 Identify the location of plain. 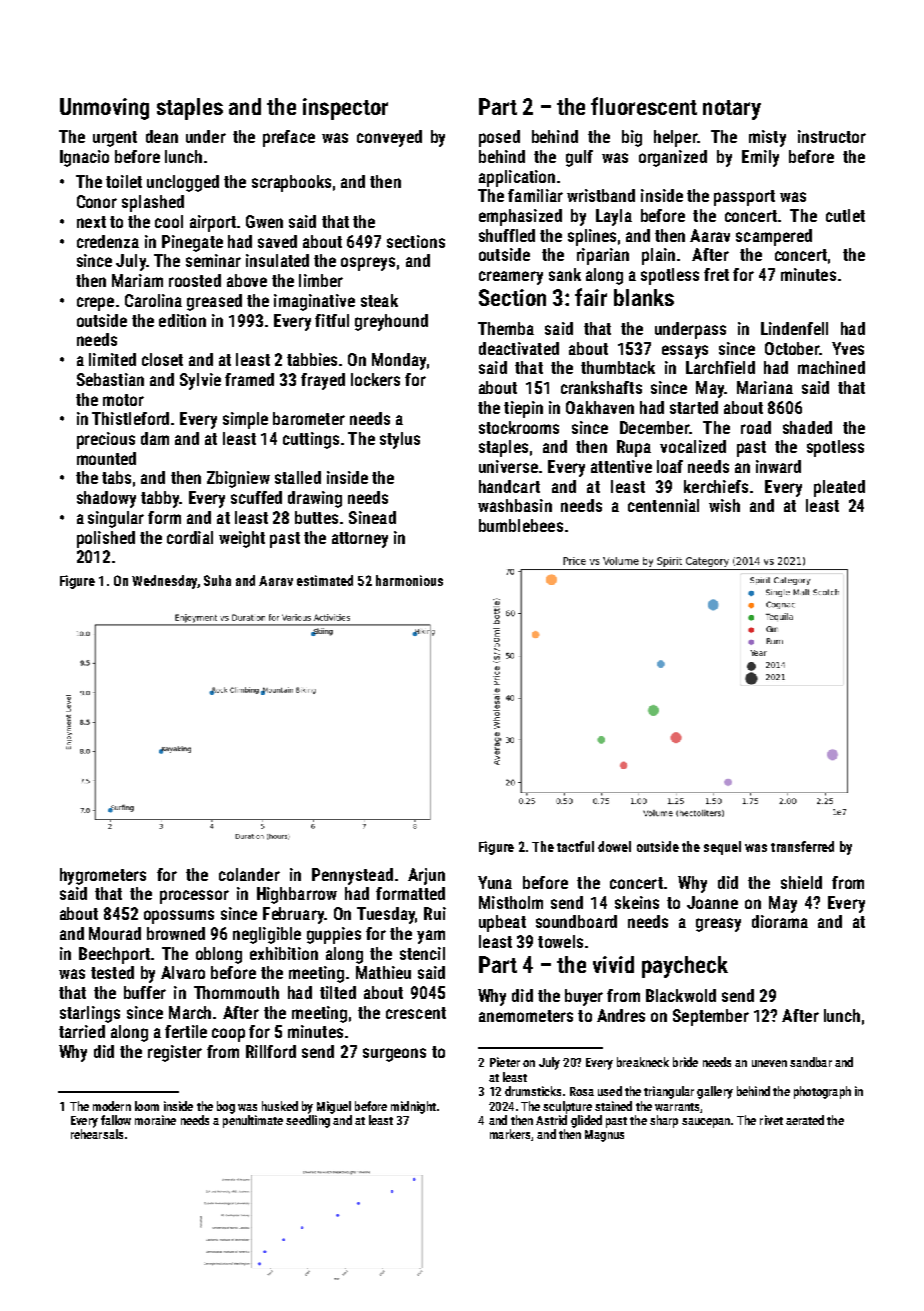
(658, 256).
